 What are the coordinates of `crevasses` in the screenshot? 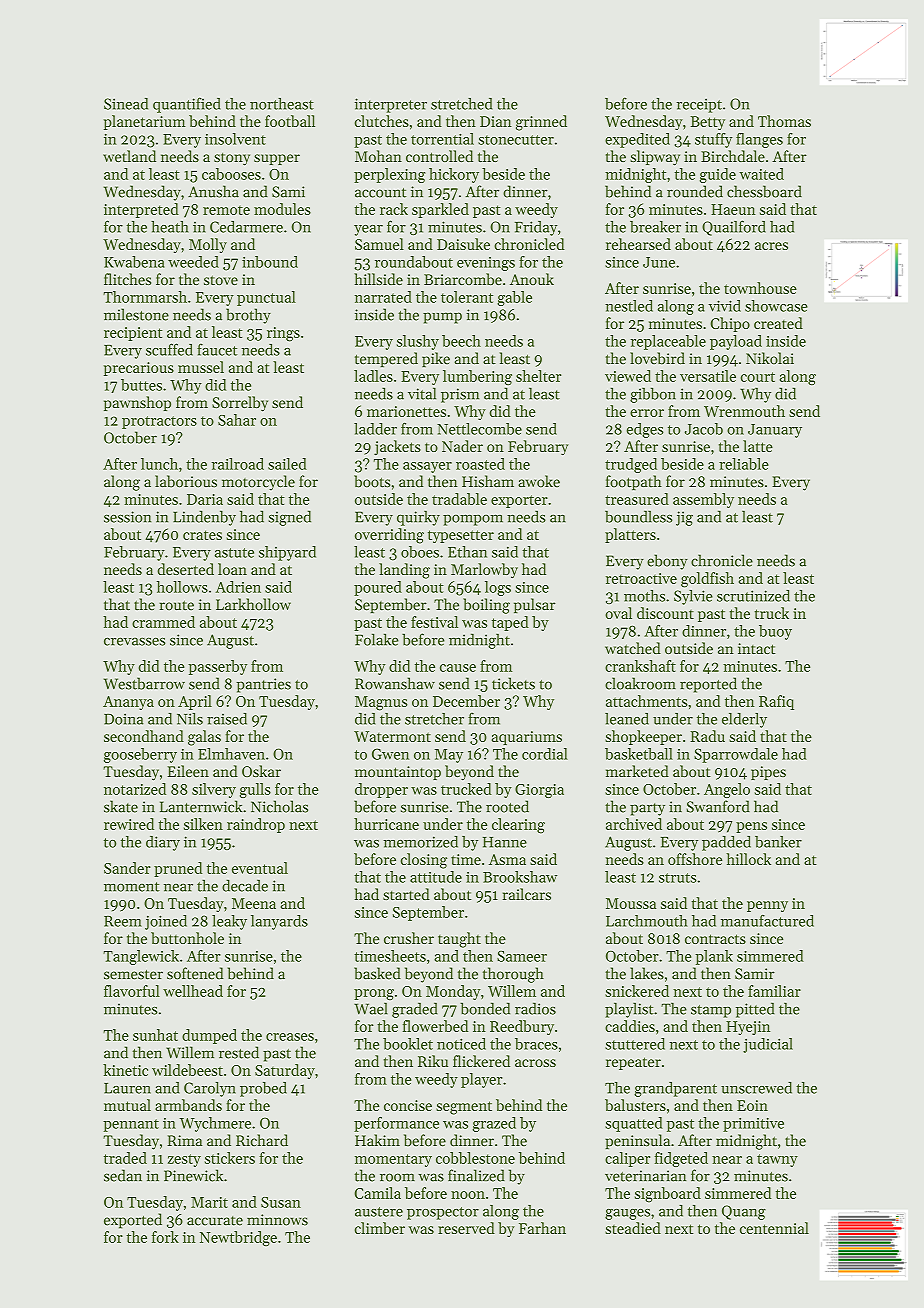 It's located at (134, 642).
